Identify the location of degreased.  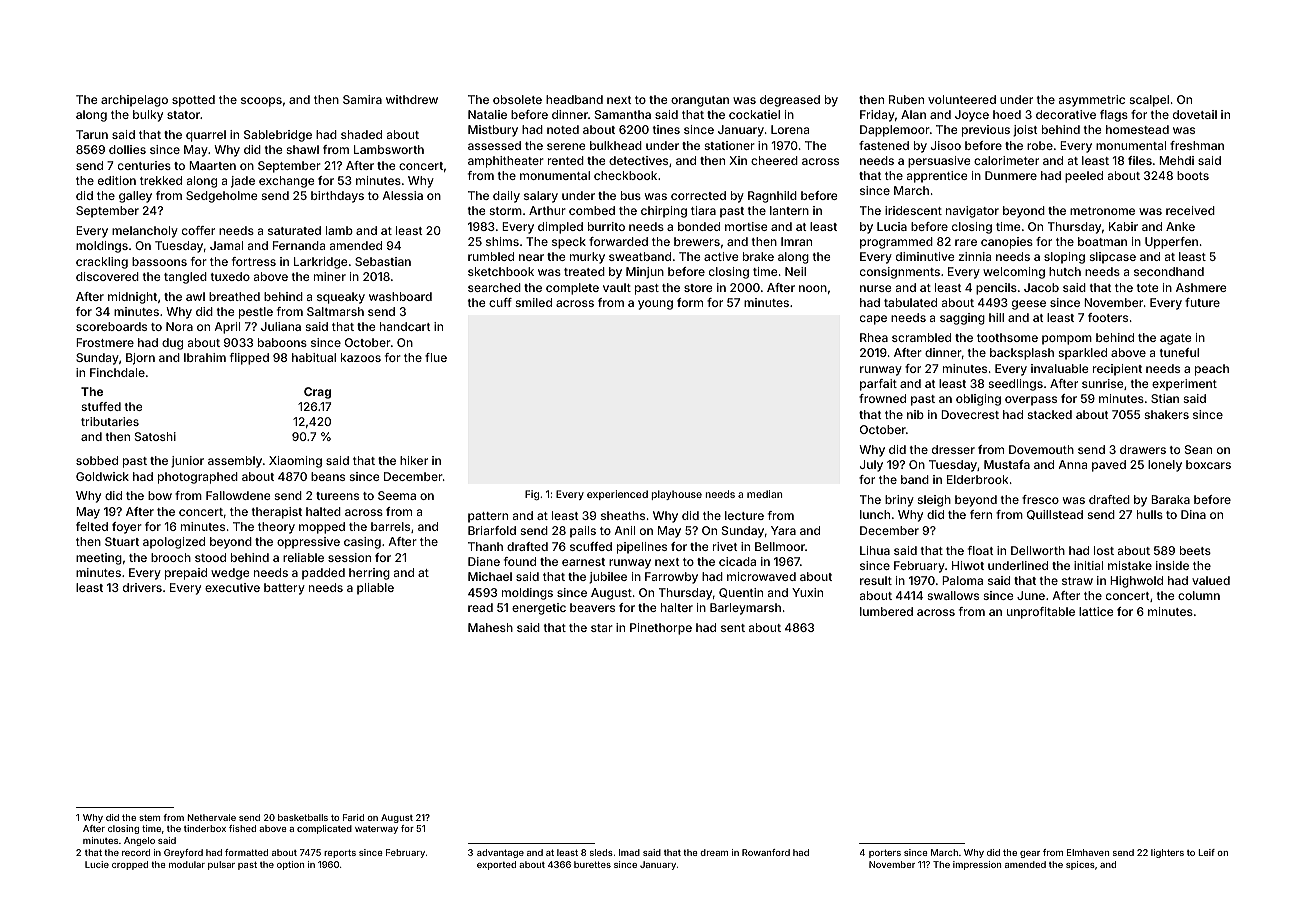
(790, 101).
